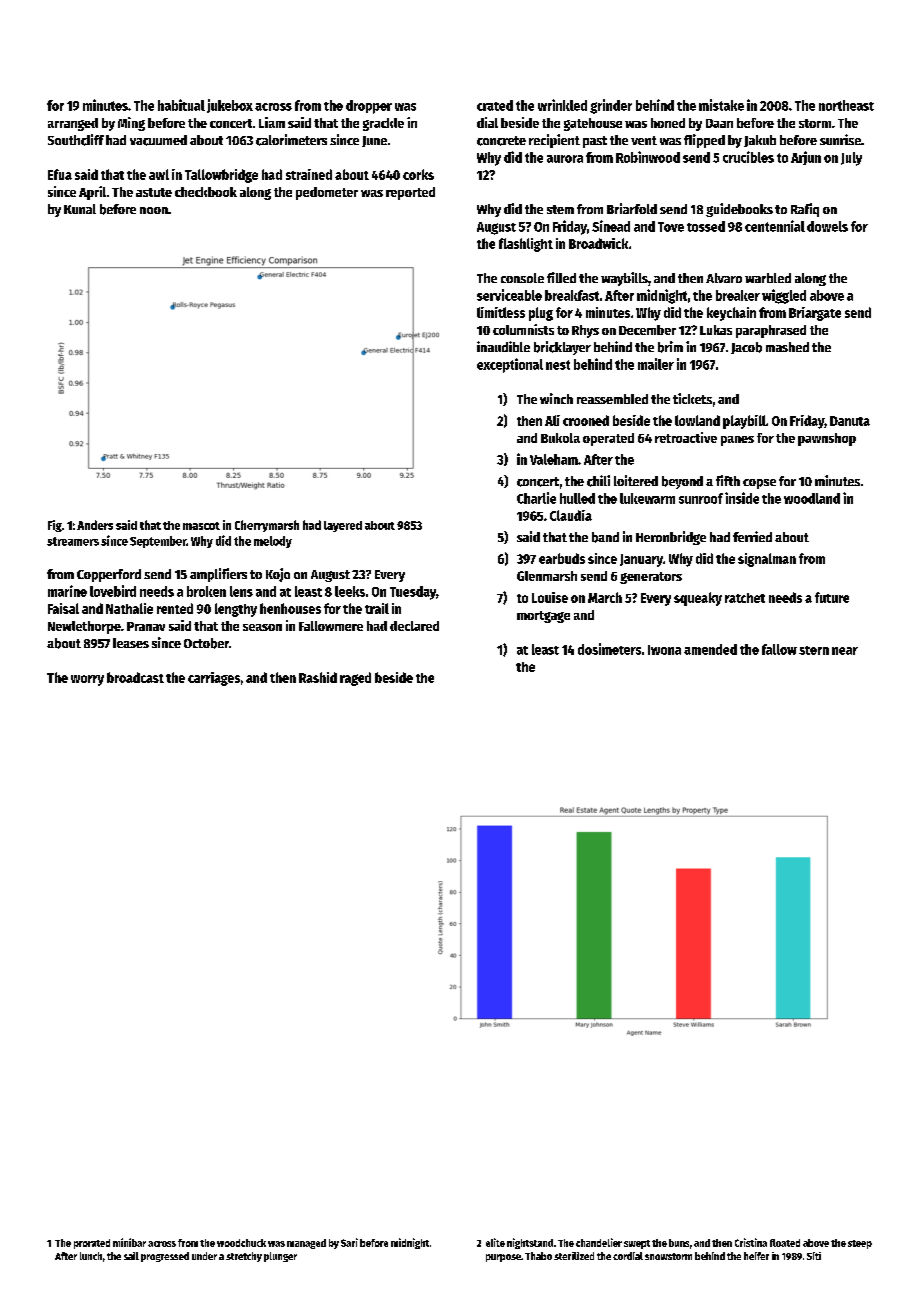 The image size is (924, 1308). What do you see at coordinates (350, 591) in the screenshot?
I see `leeks` at bounding box center [350, 591].
